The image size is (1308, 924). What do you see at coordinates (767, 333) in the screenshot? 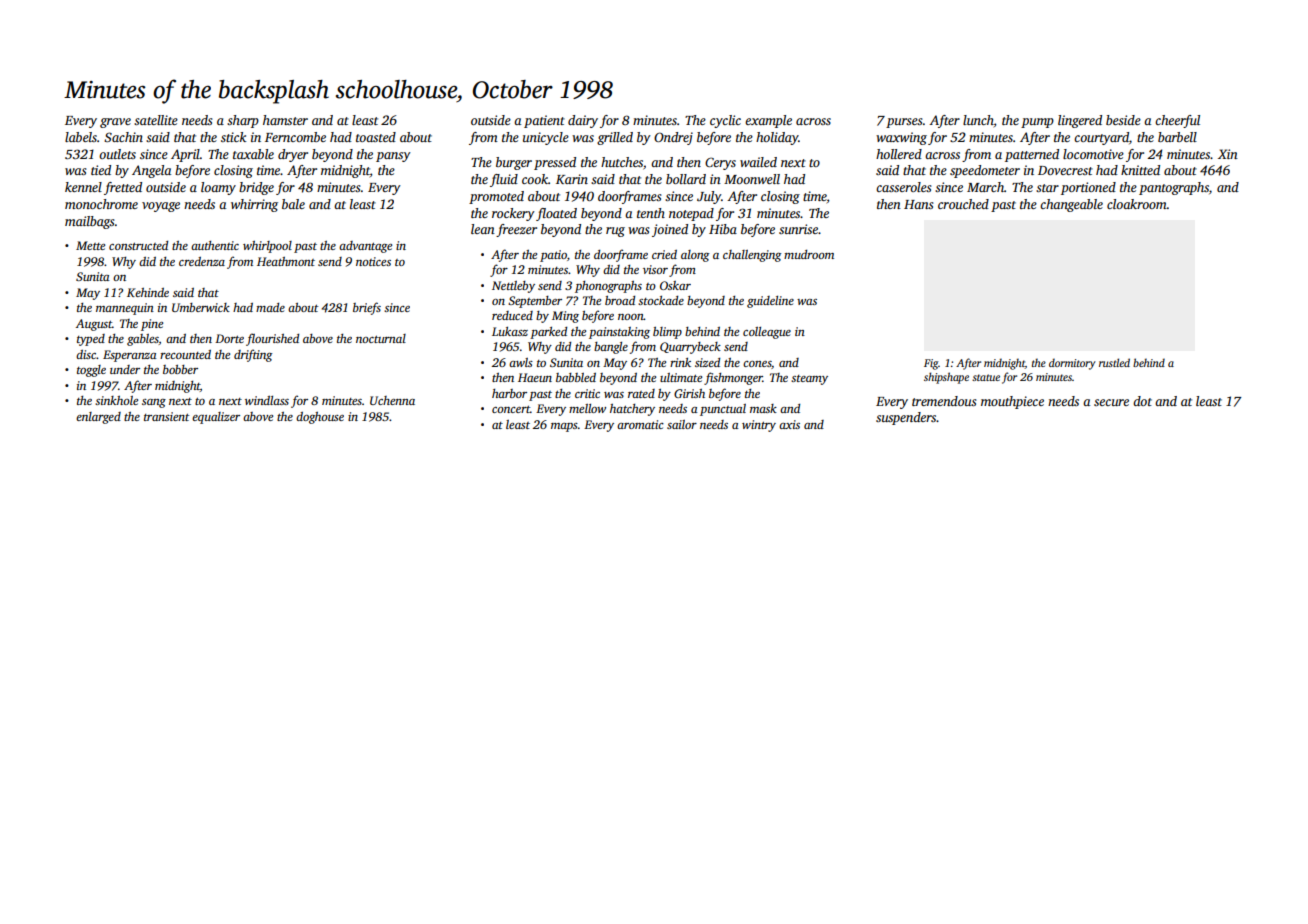
I see `colleague` at bounding box center [767, 333].
